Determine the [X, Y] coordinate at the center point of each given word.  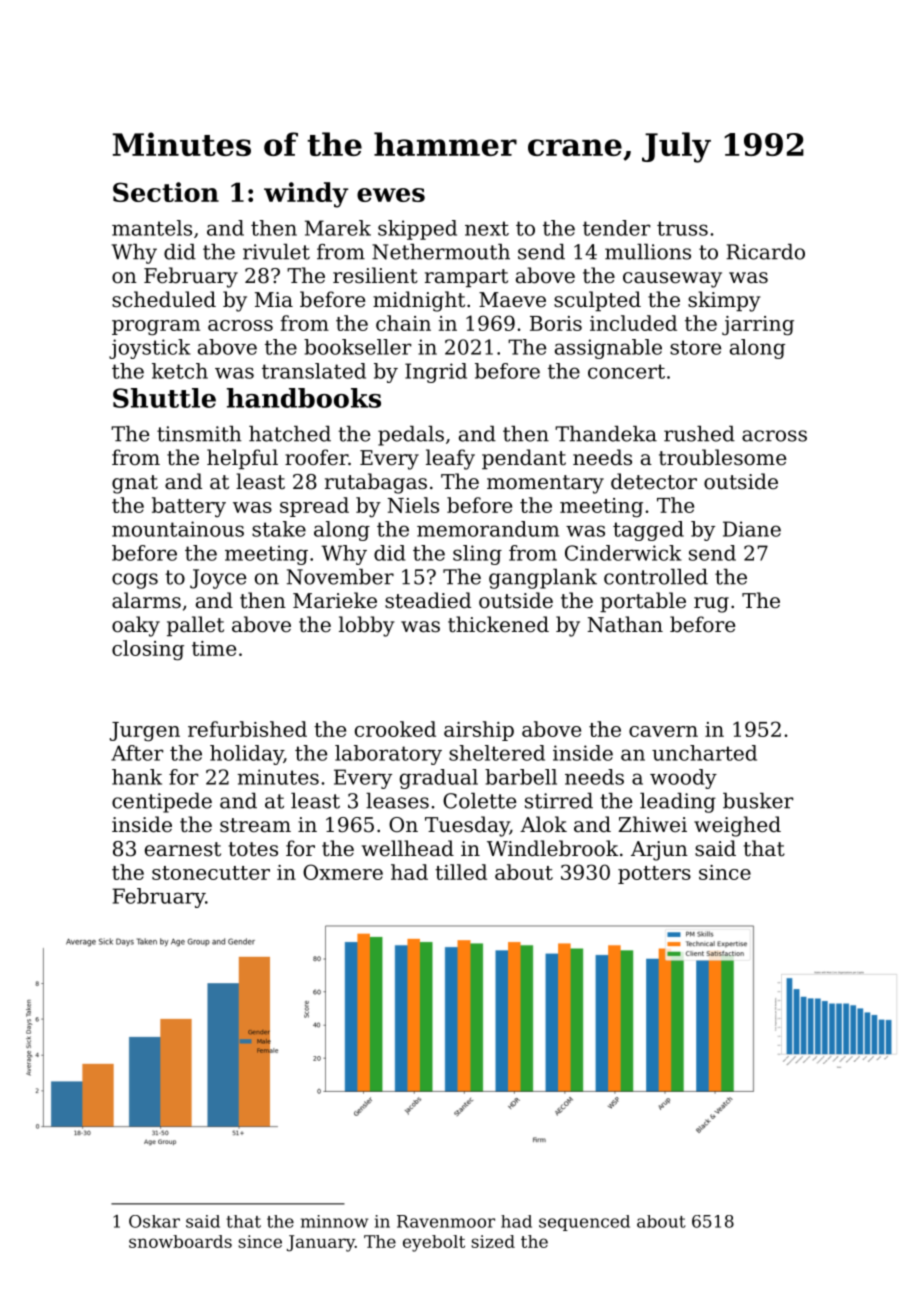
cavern [663, 731]
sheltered [497, 753]
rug [711, 605]
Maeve [512, 300]
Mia [274, 299]
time [214, 648]
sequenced [584, 1223]
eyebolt [434, 1243]
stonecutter [211, 873]
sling [477, 555]
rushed [699, 434]
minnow [334, 1221]
